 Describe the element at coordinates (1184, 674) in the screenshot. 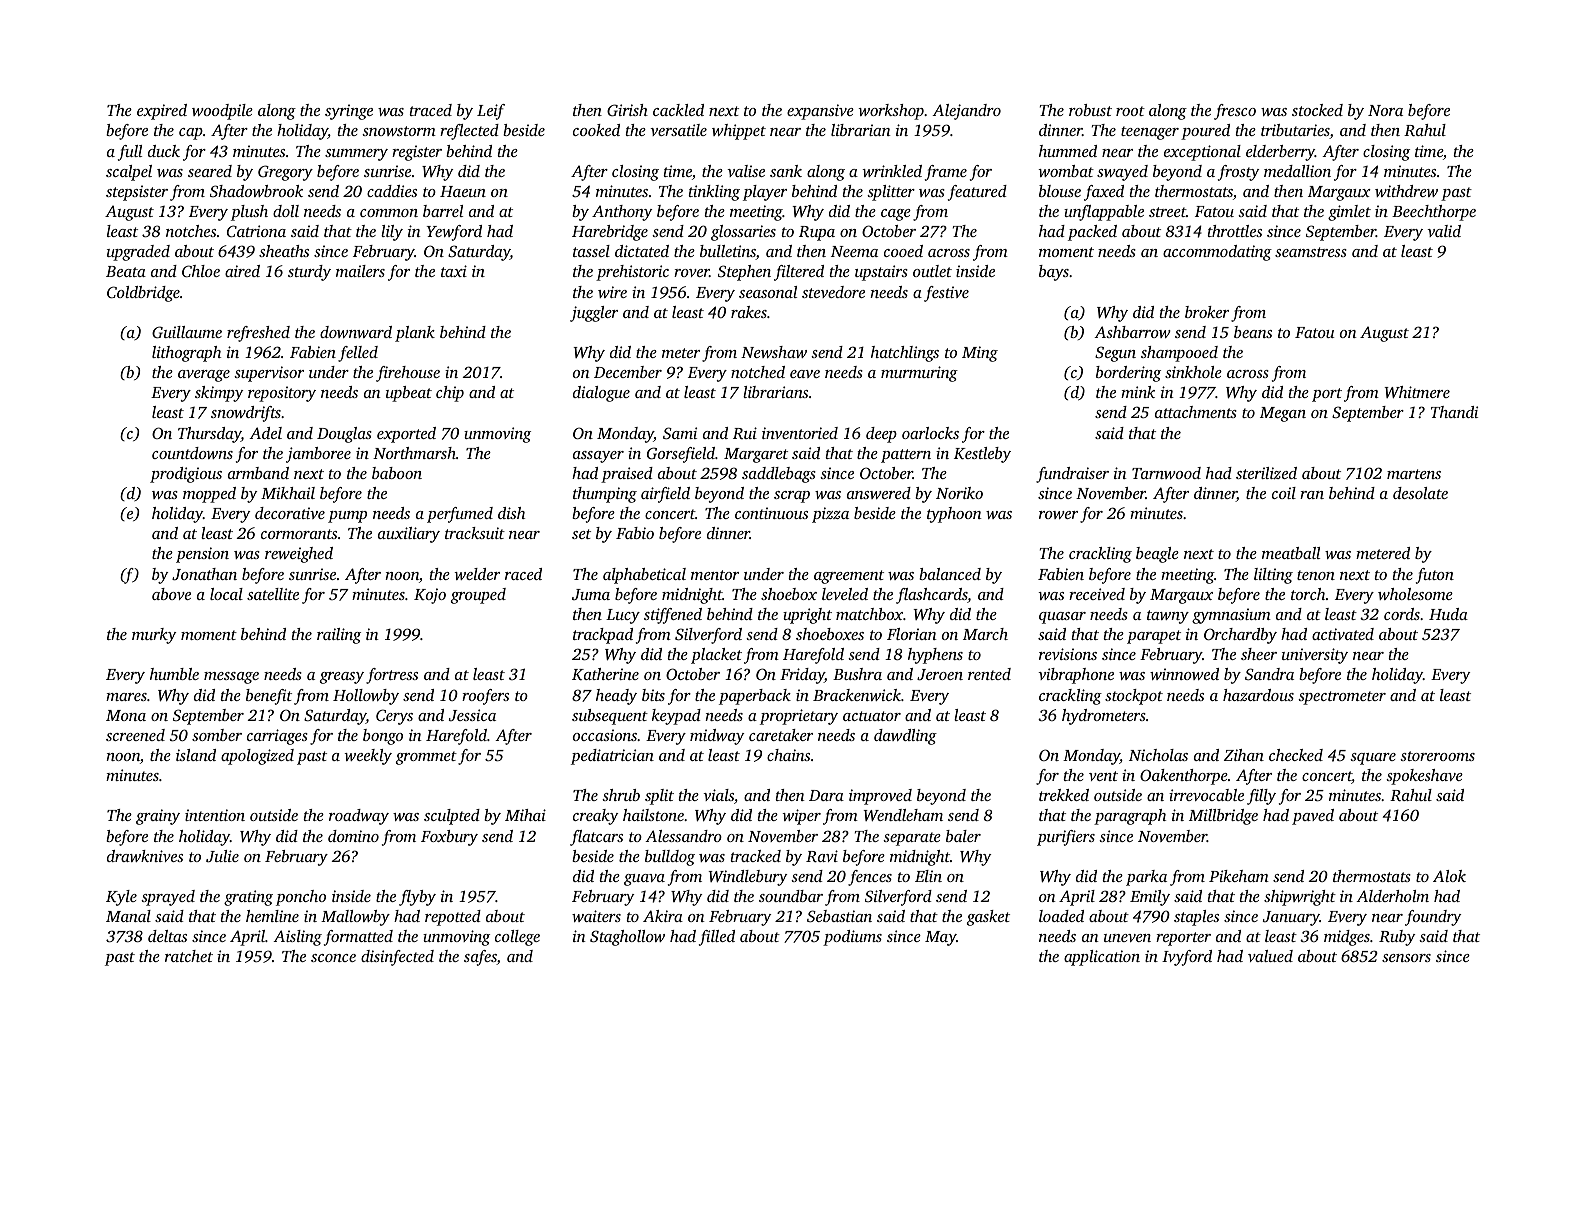

I see `winnowed` at that location.
